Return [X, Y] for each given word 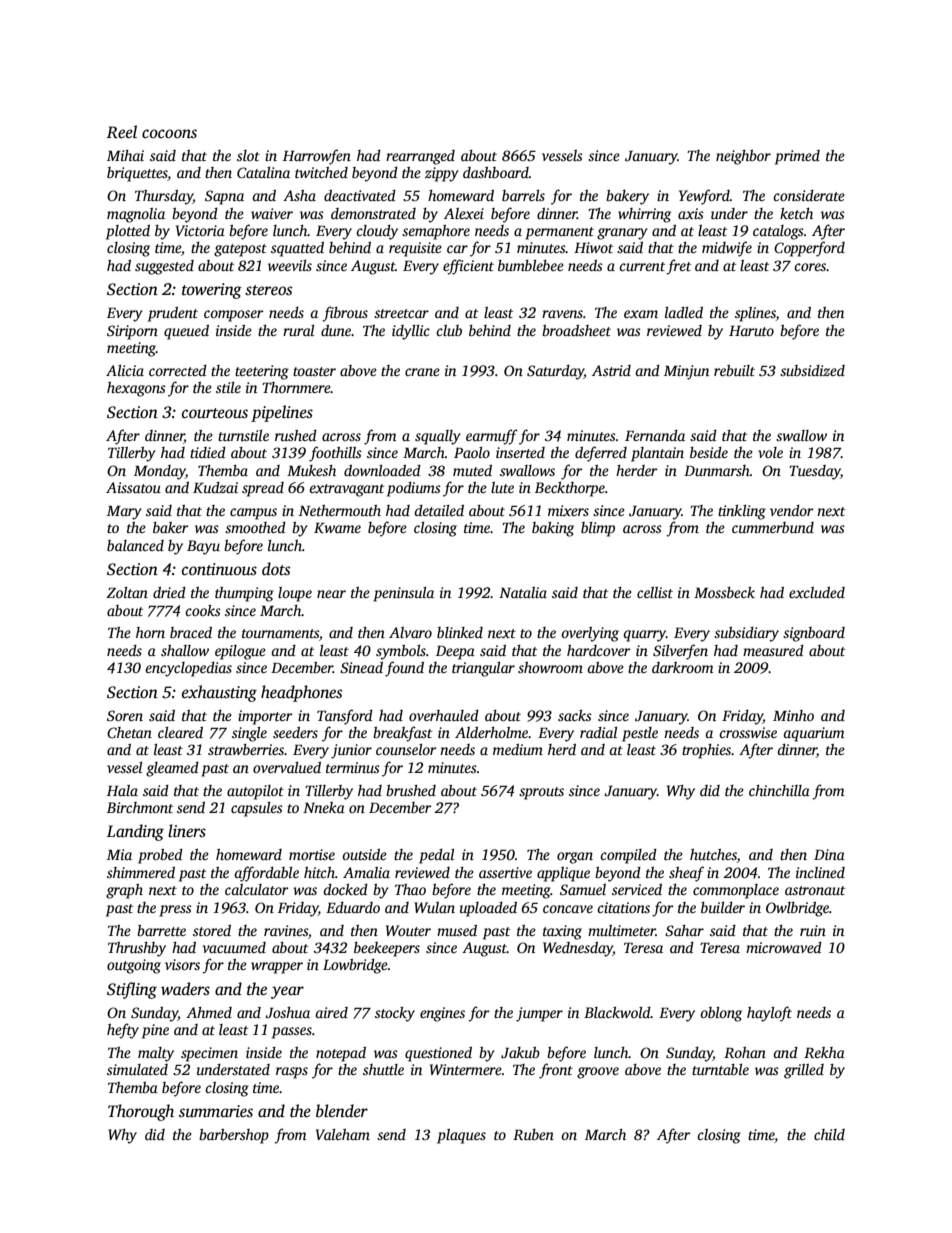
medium [518, 749]
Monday [160, 472]
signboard [814, 634]
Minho [793, 715]
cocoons [169, 134]
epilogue [240, 652]
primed [797, 157]
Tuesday [815, 472]
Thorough [141, 1112]
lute [502, 487]
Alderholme [491, 732]
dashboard [496, 172]
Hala [122, 790]
